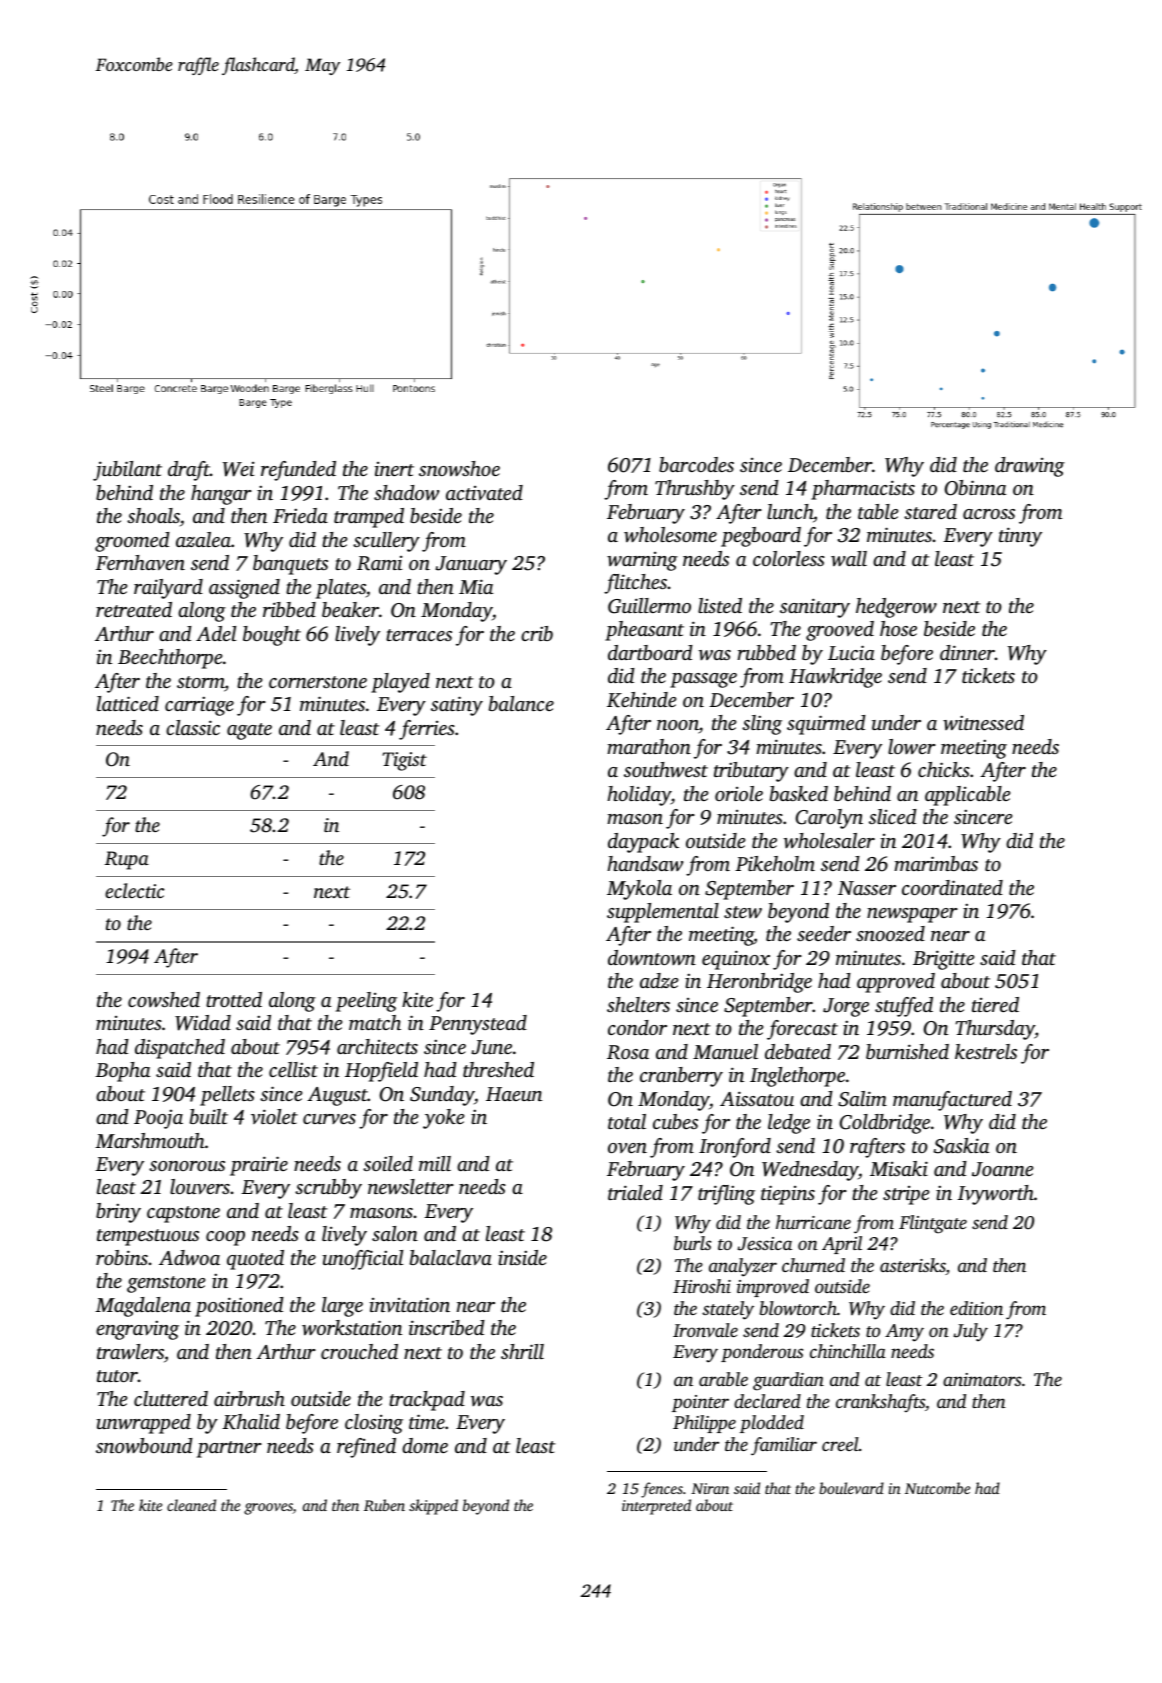  What do you see at coordinates (318, 682) in the screenshot?
I see `cornerstone` at bounding box center [318, 682].
